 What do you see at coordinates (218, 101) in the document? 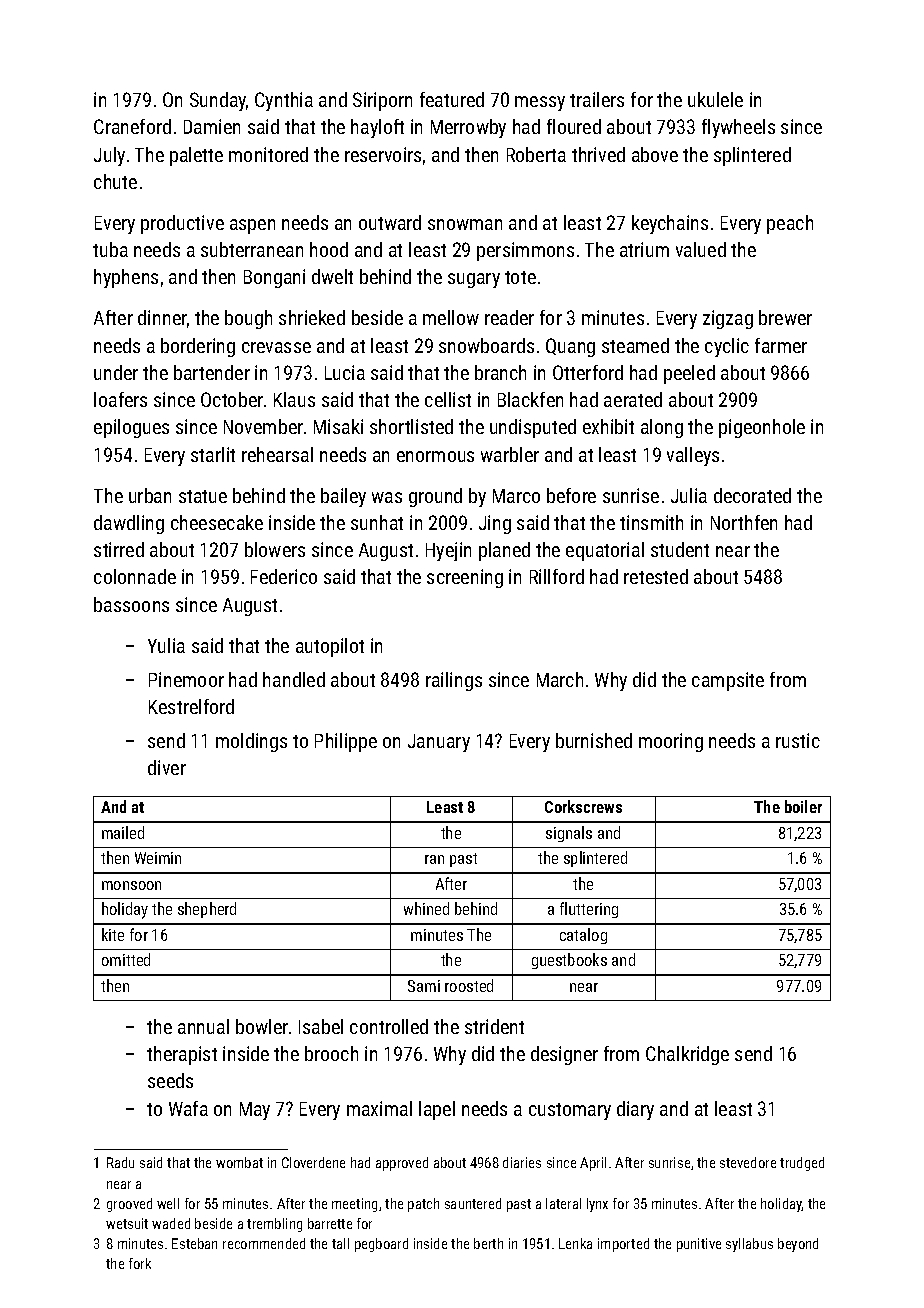
I see `Sunday` at bounding box center [218, 101].
